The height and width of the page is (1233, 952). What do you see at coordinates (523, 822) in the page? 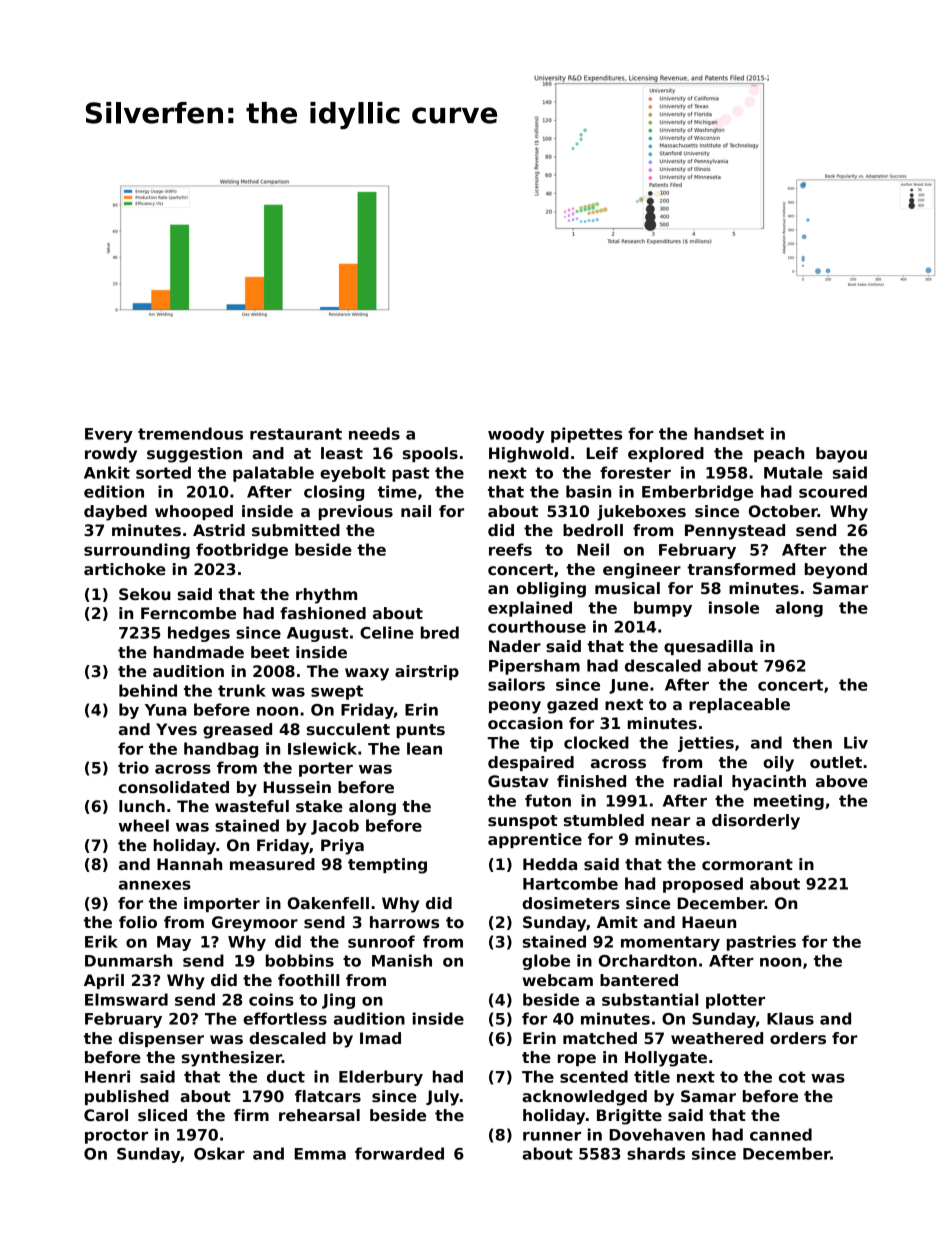
I see `sunspot` at bounding box center [523, 822].
